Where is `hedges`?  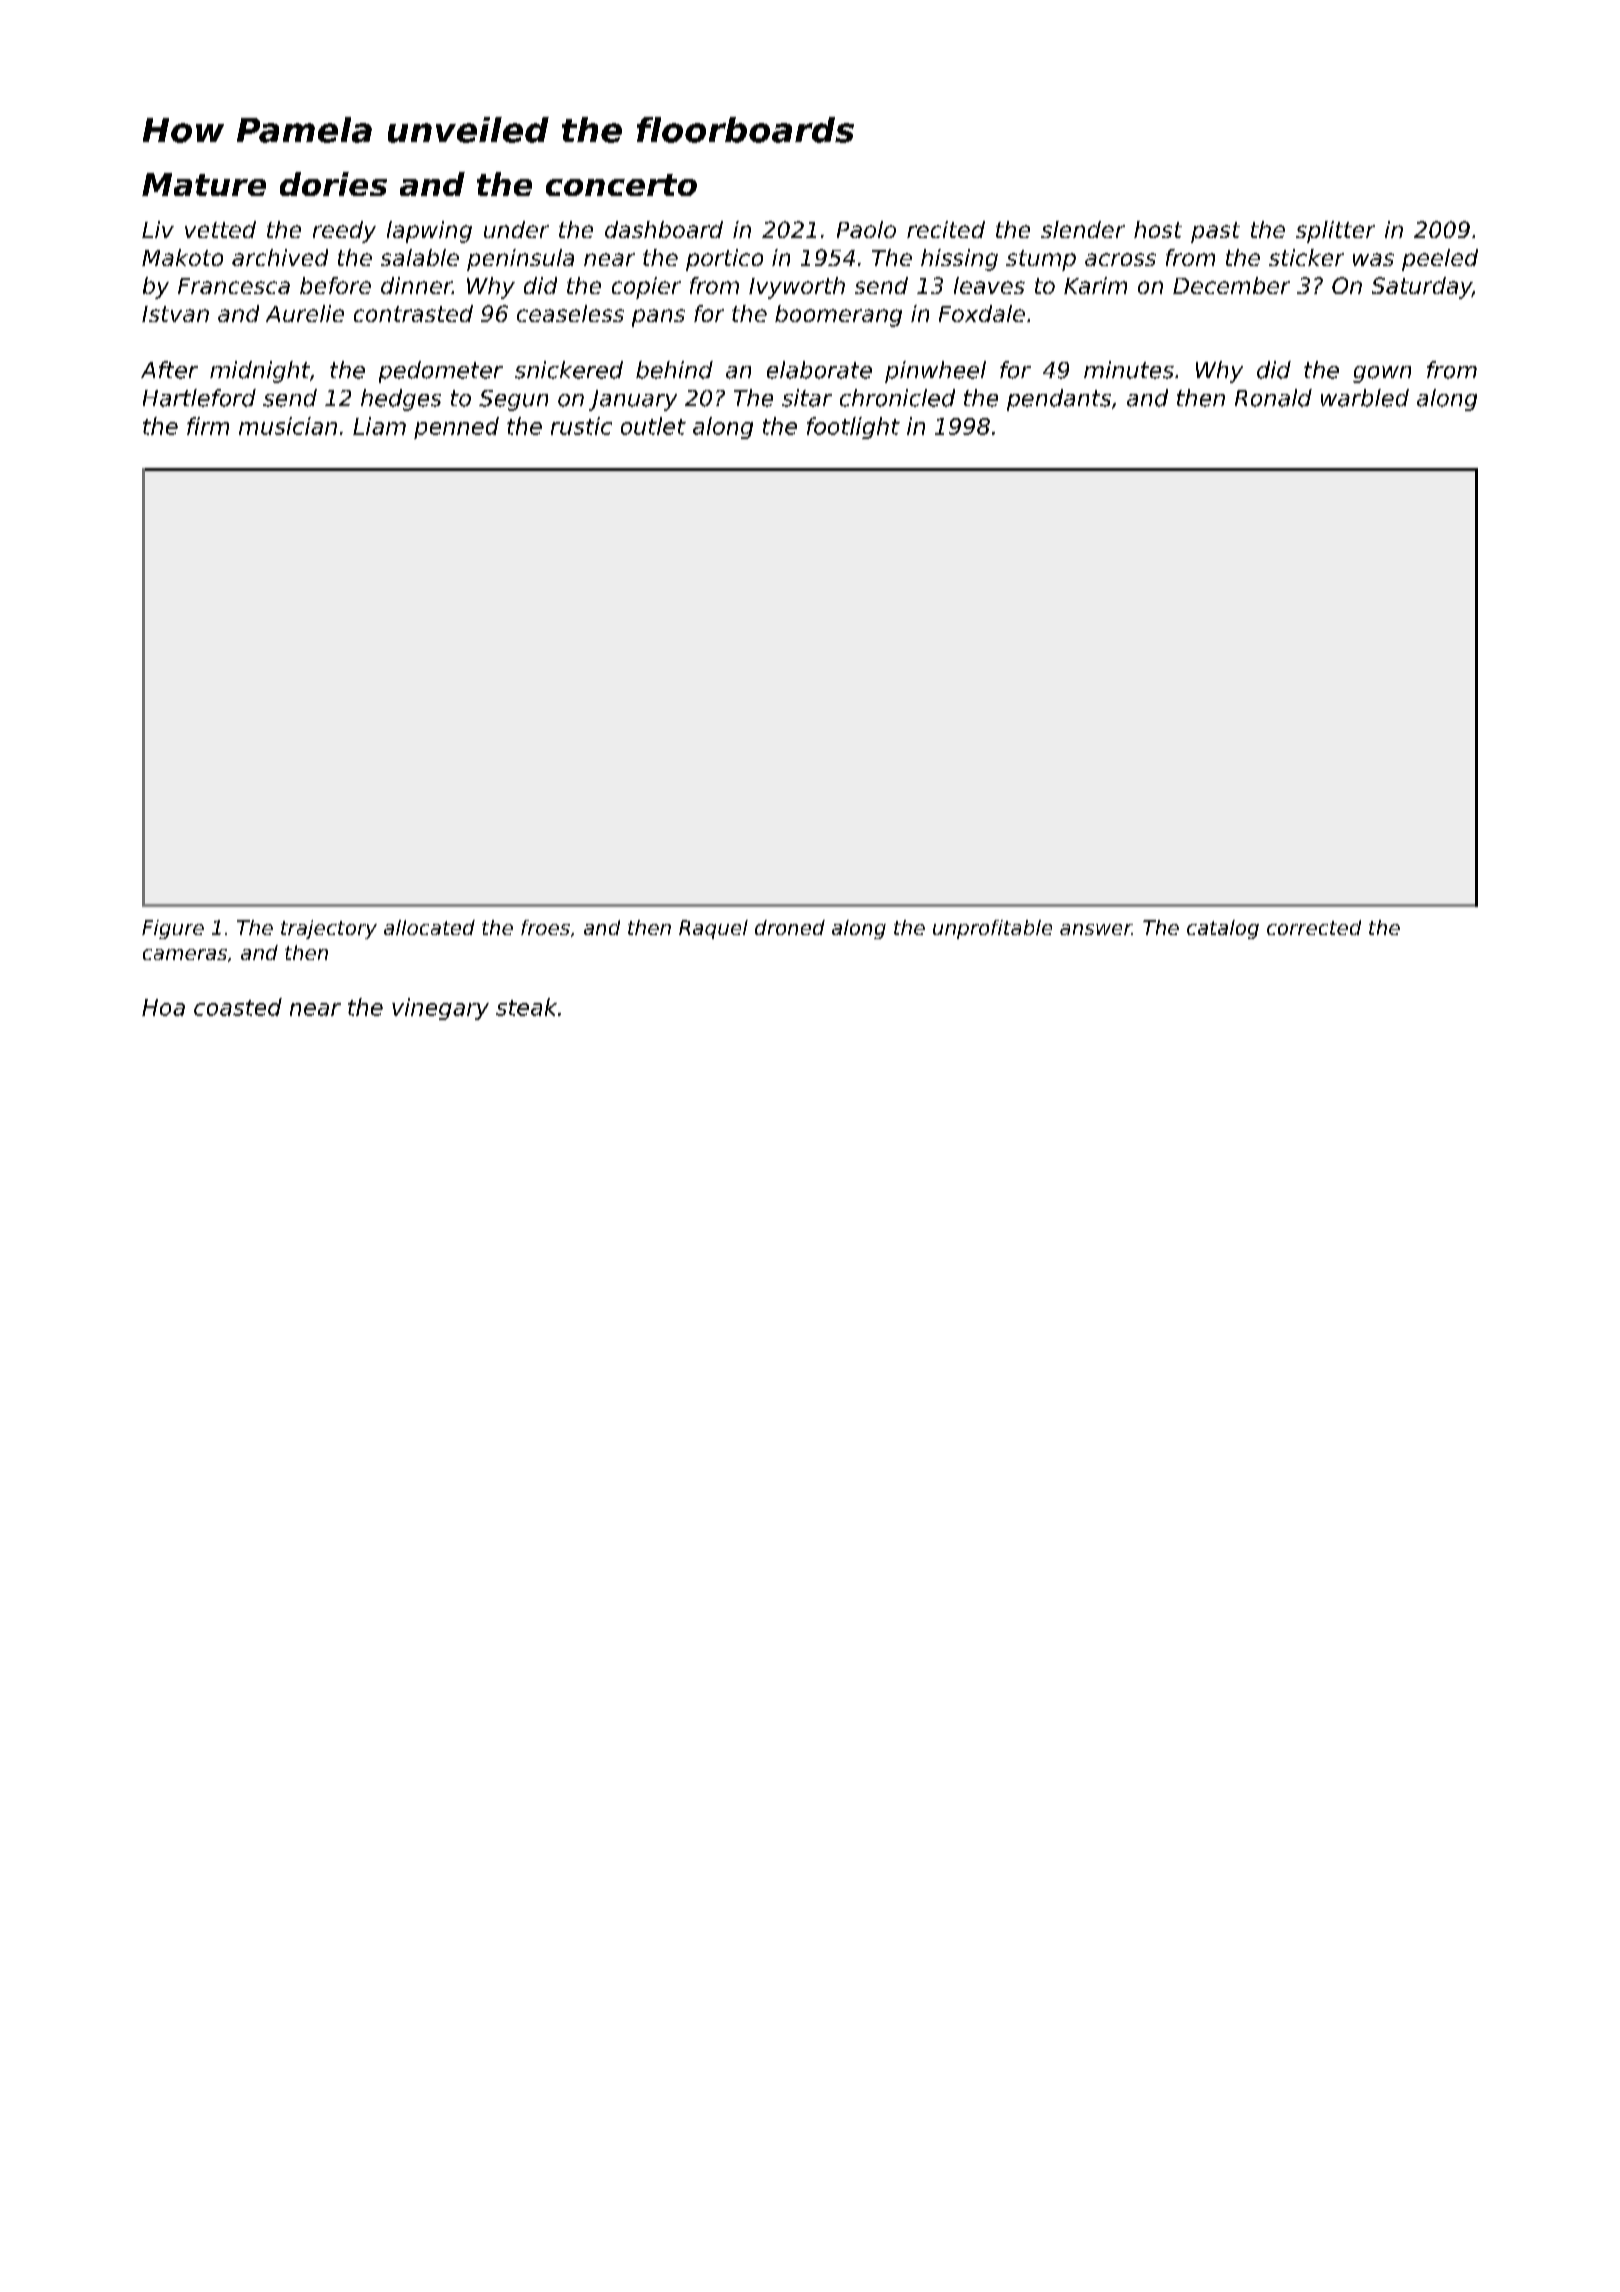 hedges is located at coordinates (401, 400).
